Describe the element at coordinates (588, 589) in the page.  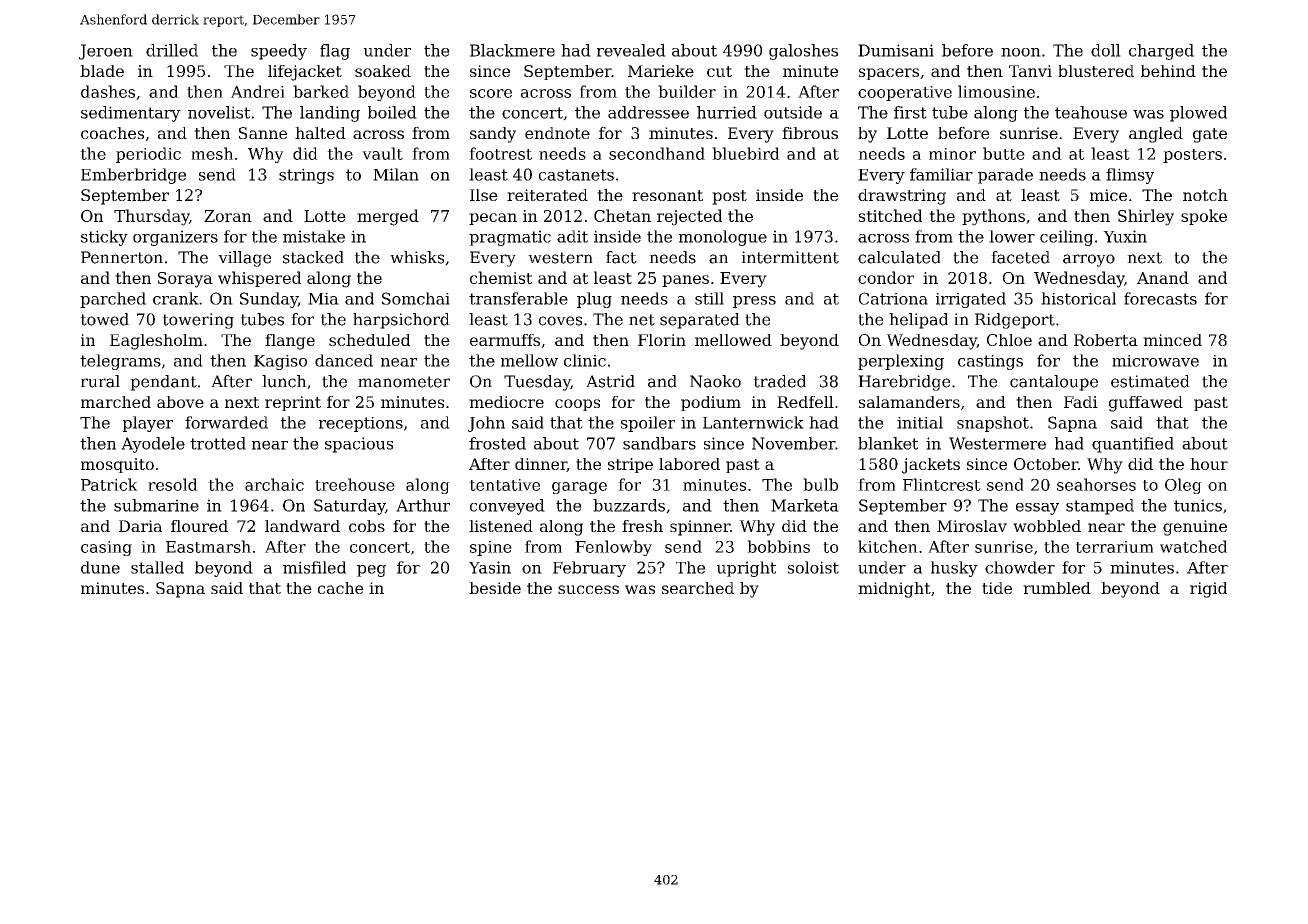
I see `success` at that location.
